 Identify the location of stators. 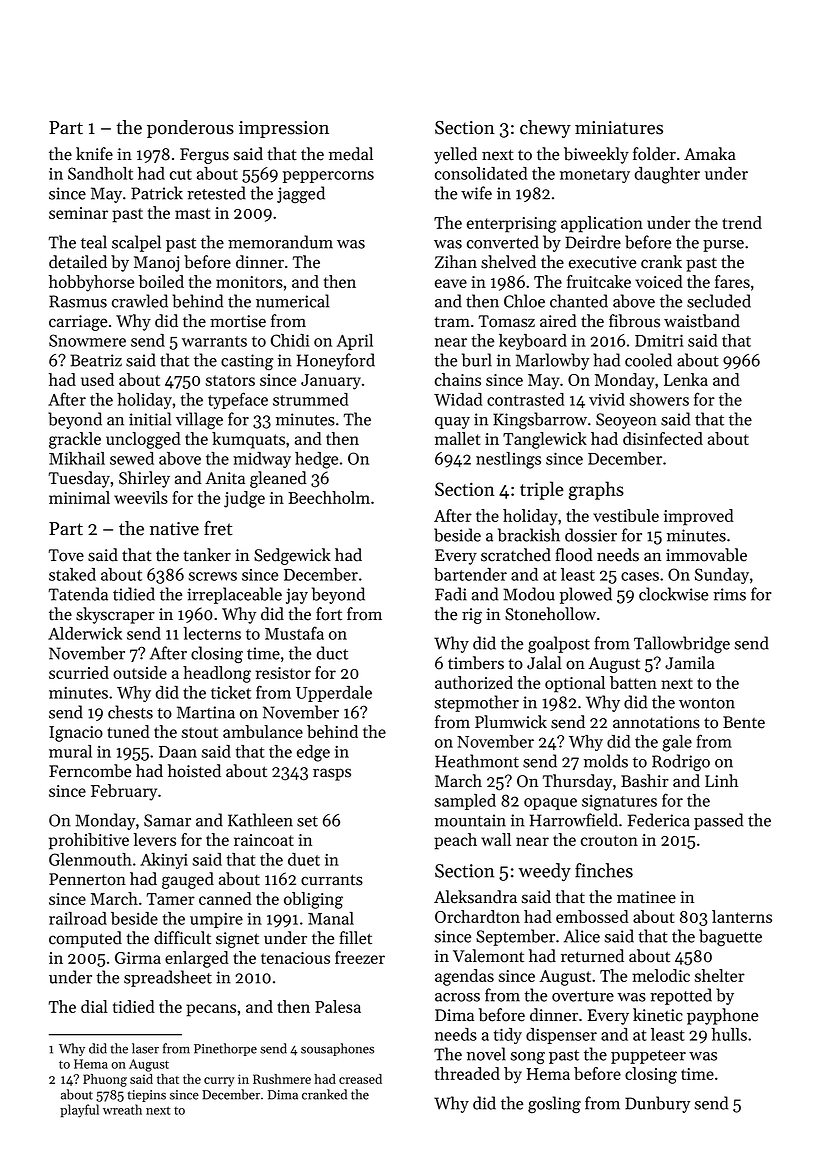
(230, 380).
